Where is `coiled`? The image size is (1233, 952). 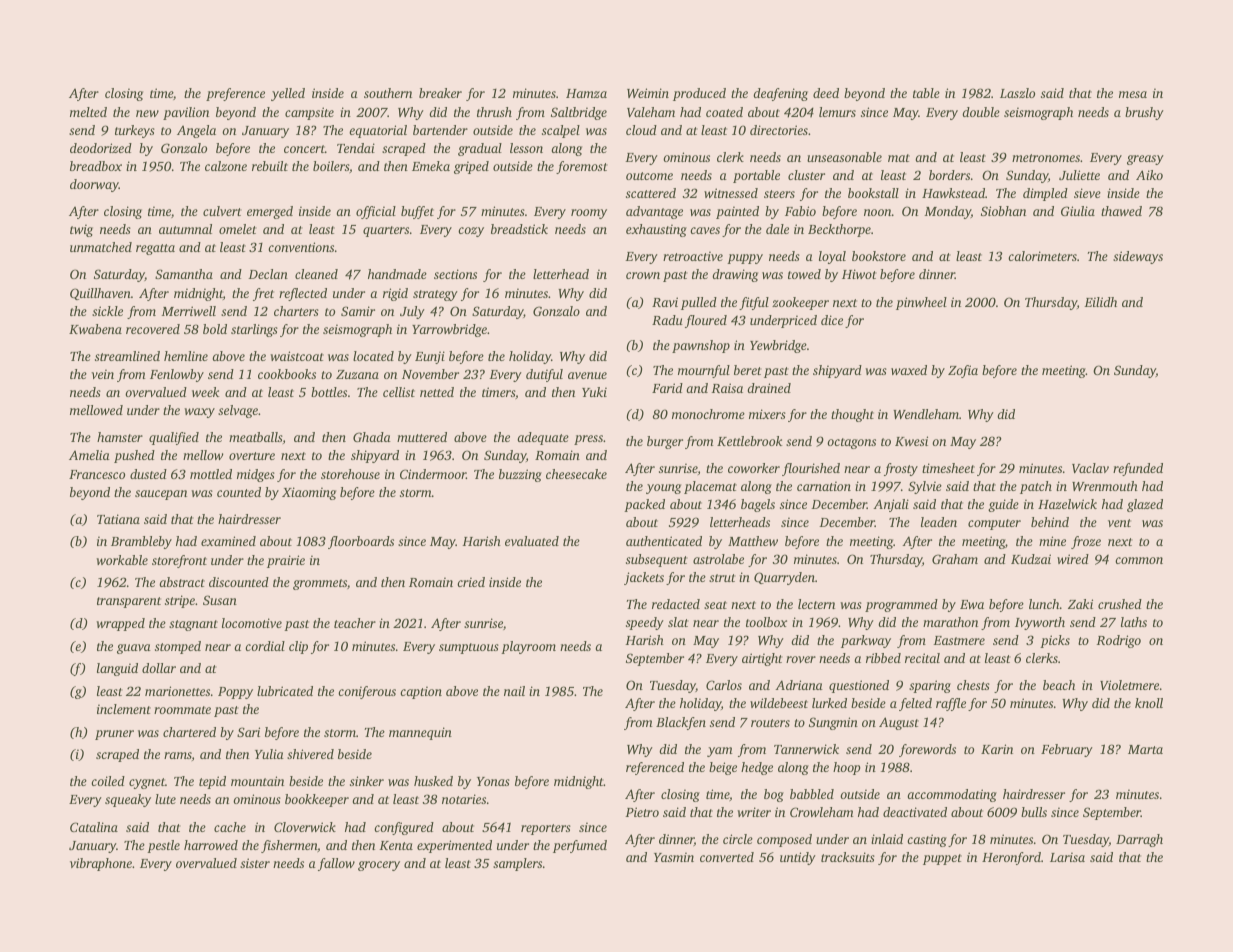 coiled is located at coordinates (108, 781).
